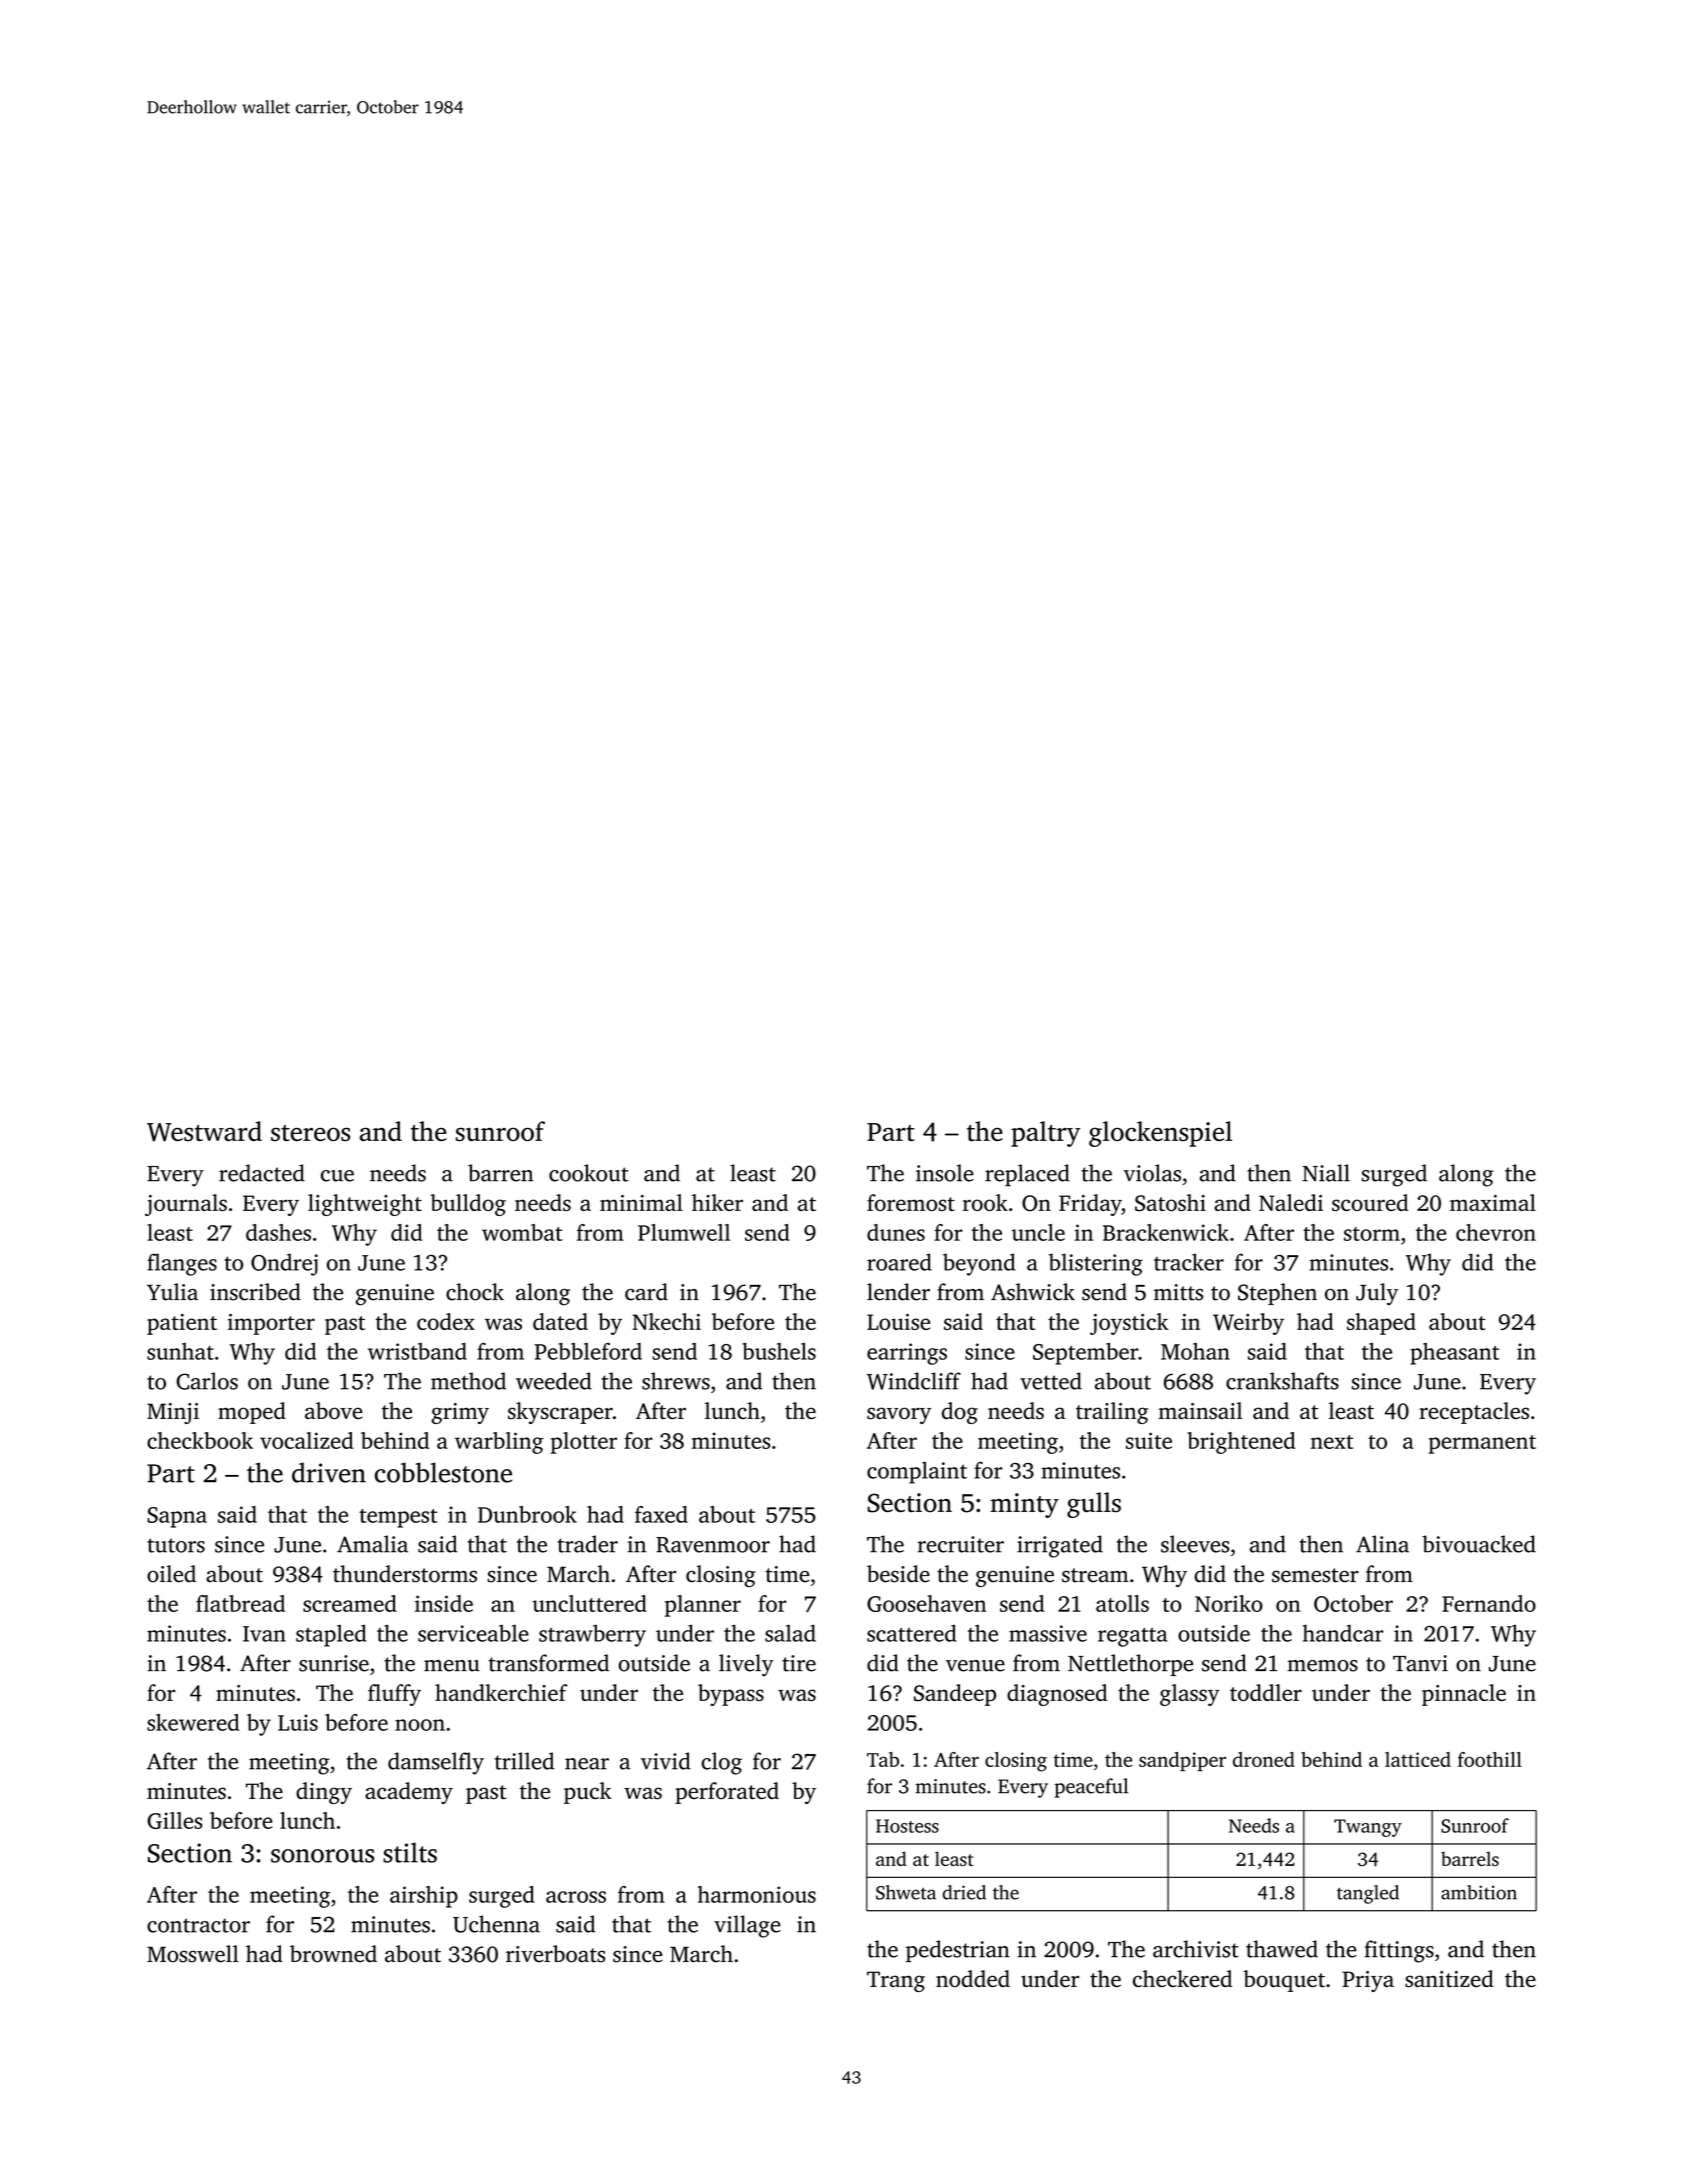 This document has height=2178, width=1683. Describe the element at coordinates (1160, 1134) in the document. I see `glockenspiel` at that location.
